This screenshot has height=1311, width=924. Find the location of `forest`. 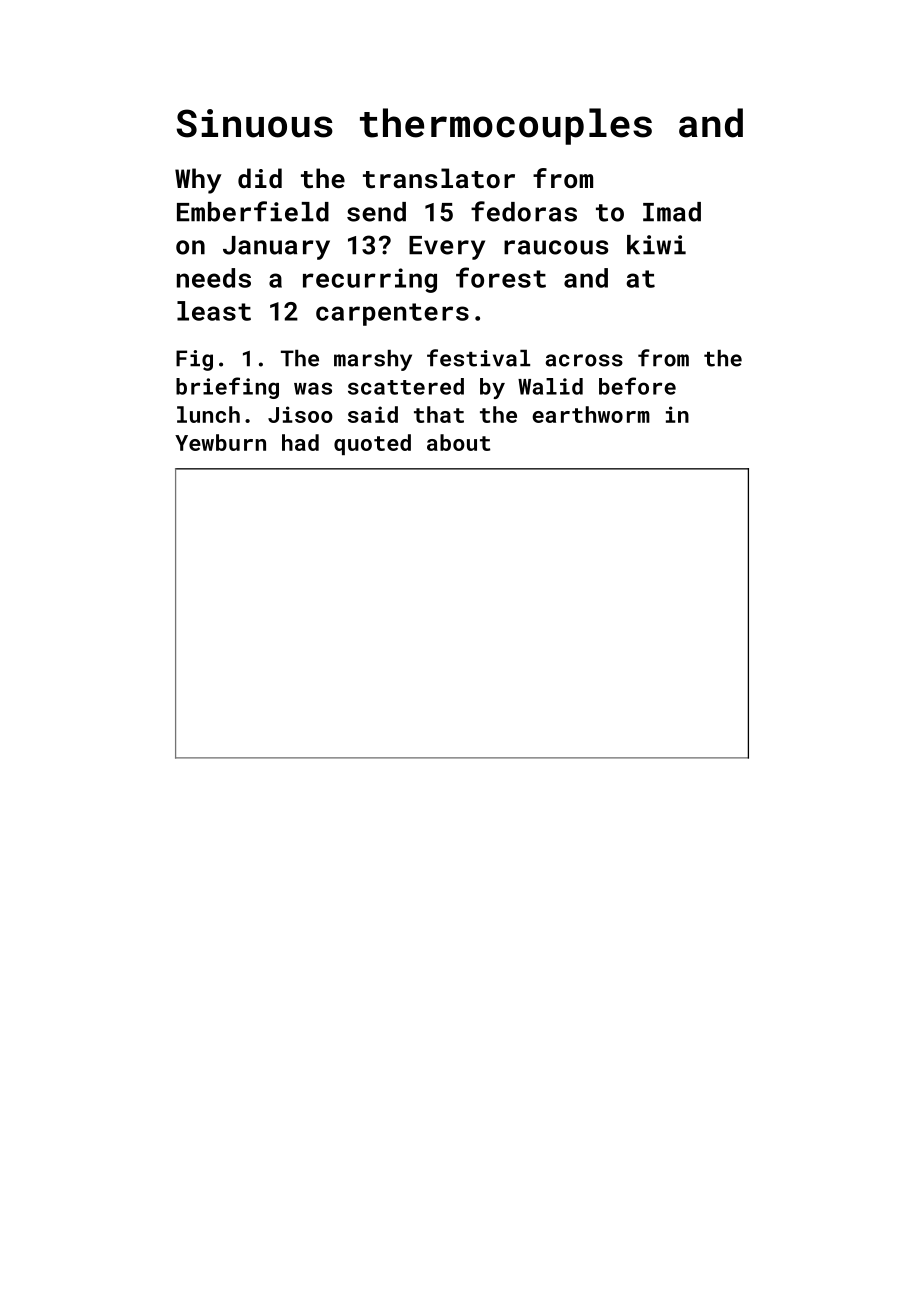

forest is located at coordinates (501, 277).
